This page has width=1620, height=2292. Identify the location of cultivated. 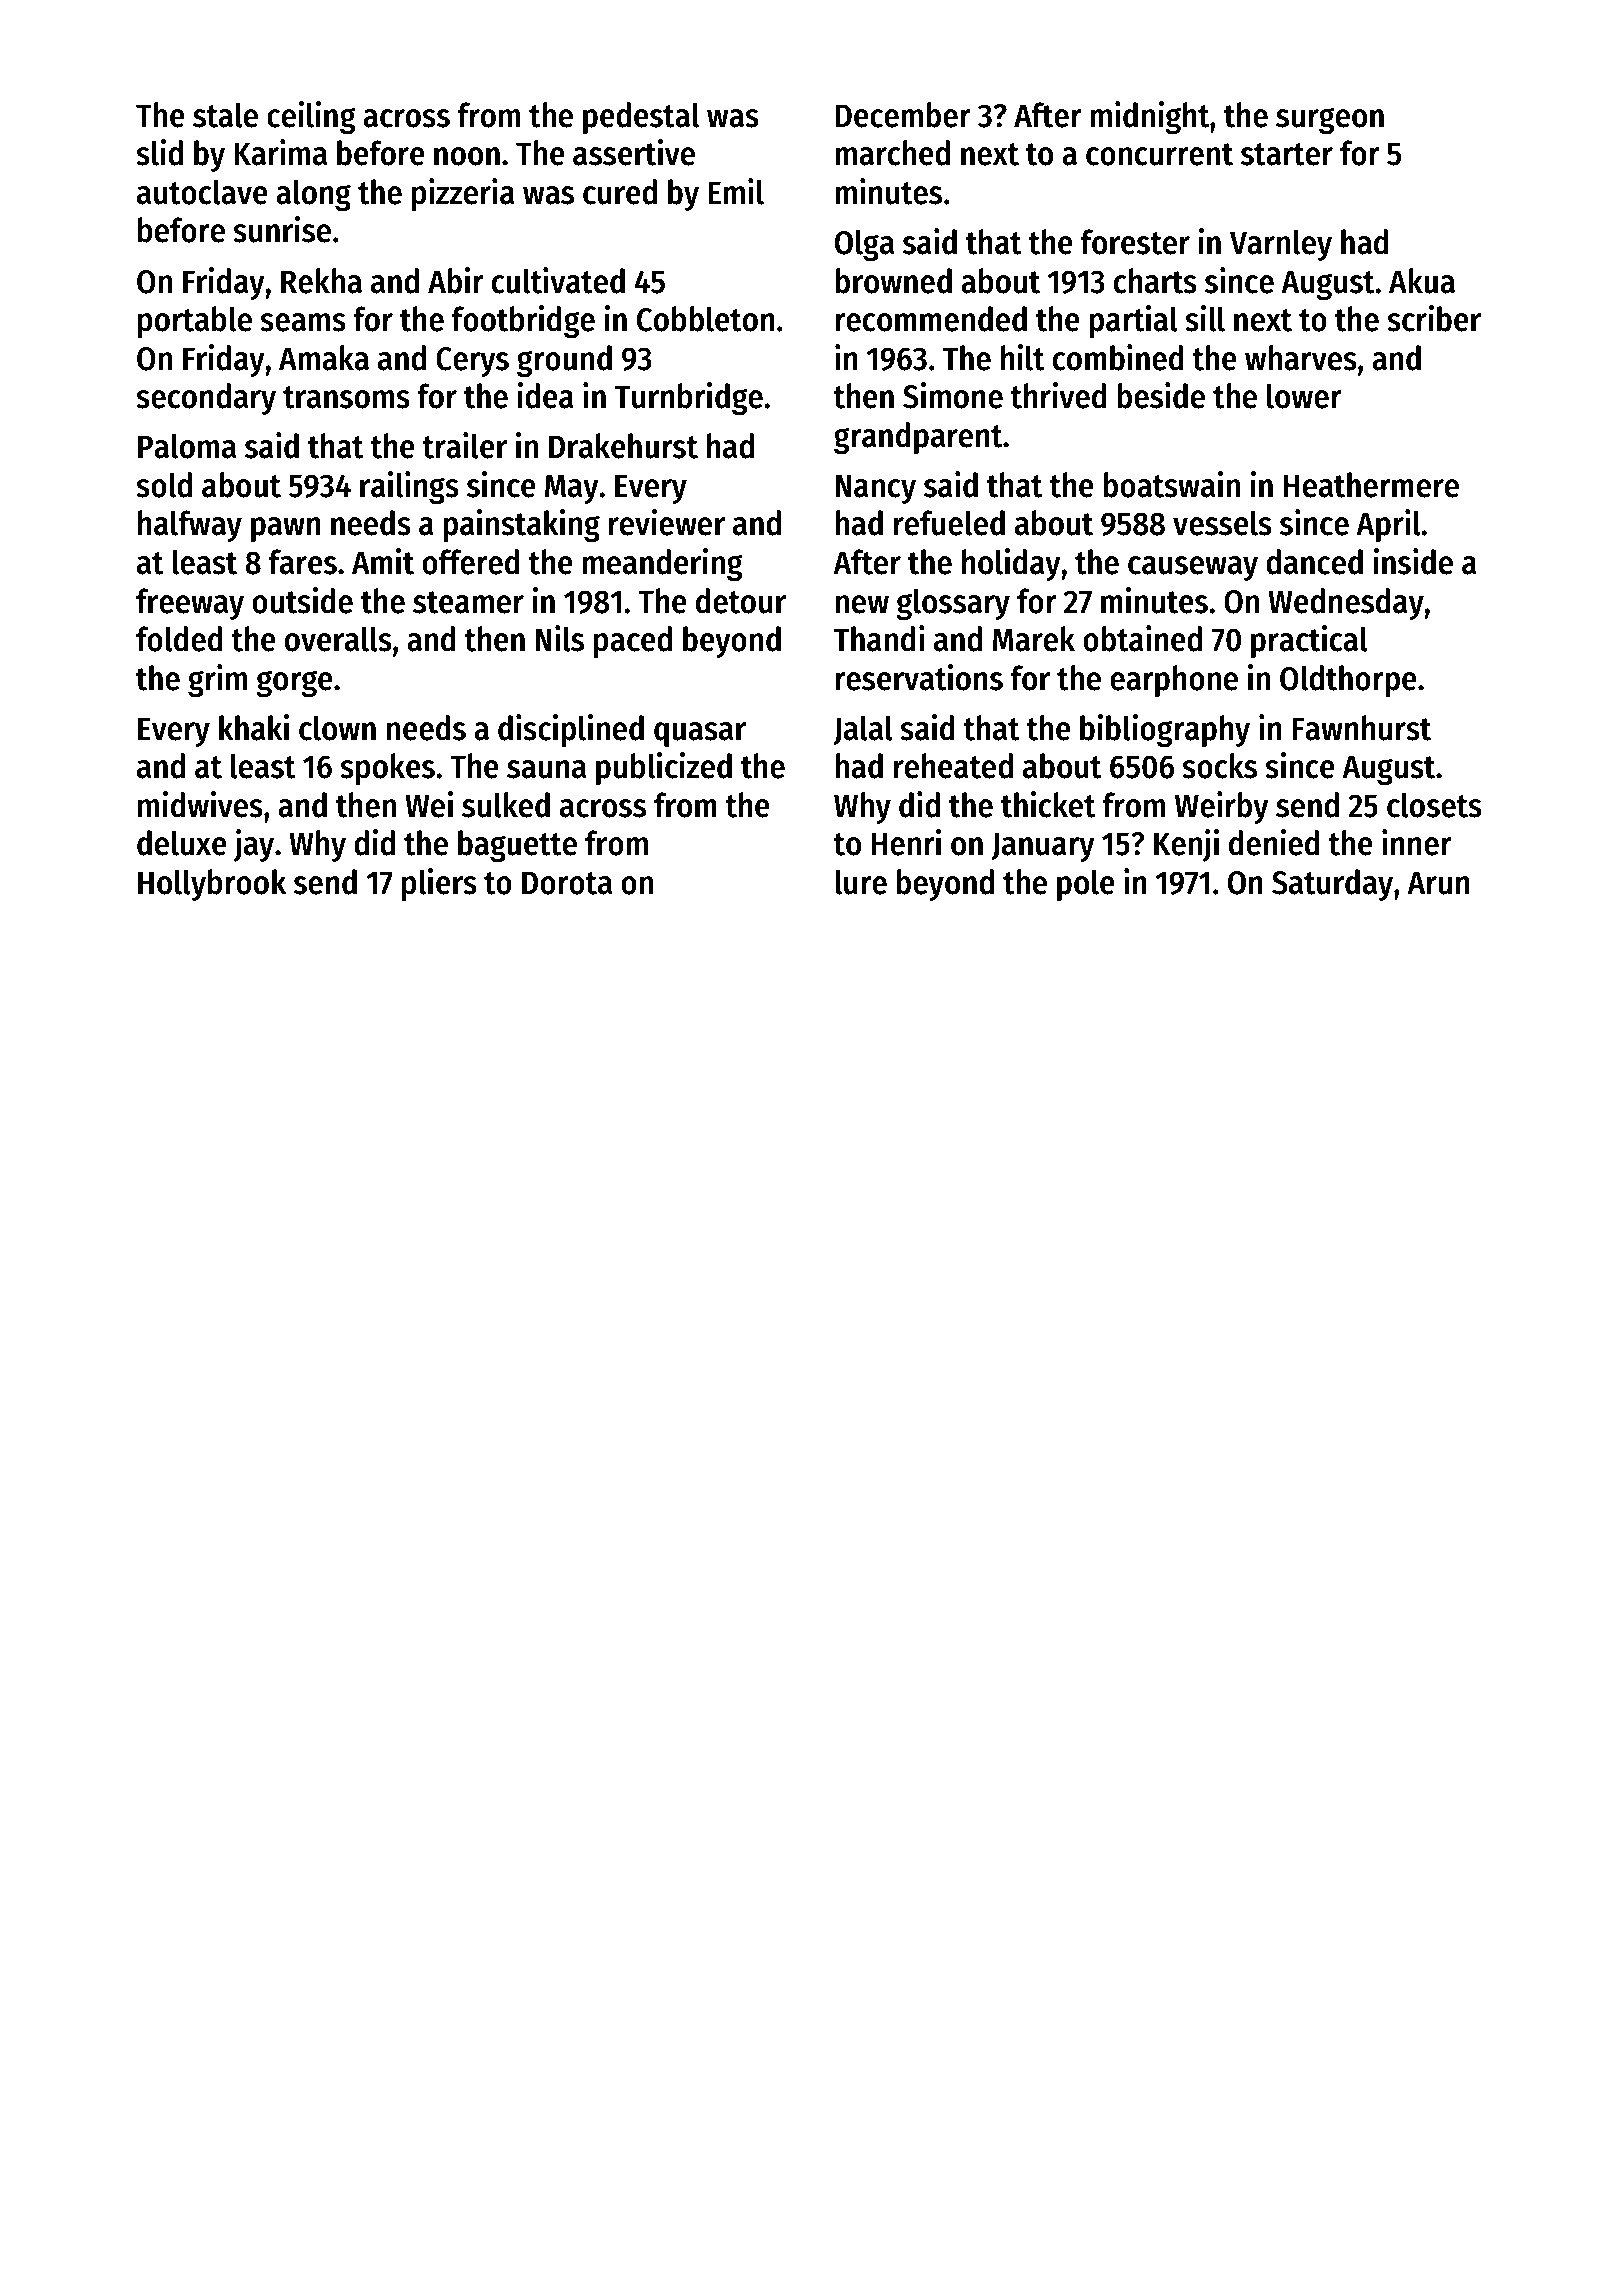
(558, 280).
